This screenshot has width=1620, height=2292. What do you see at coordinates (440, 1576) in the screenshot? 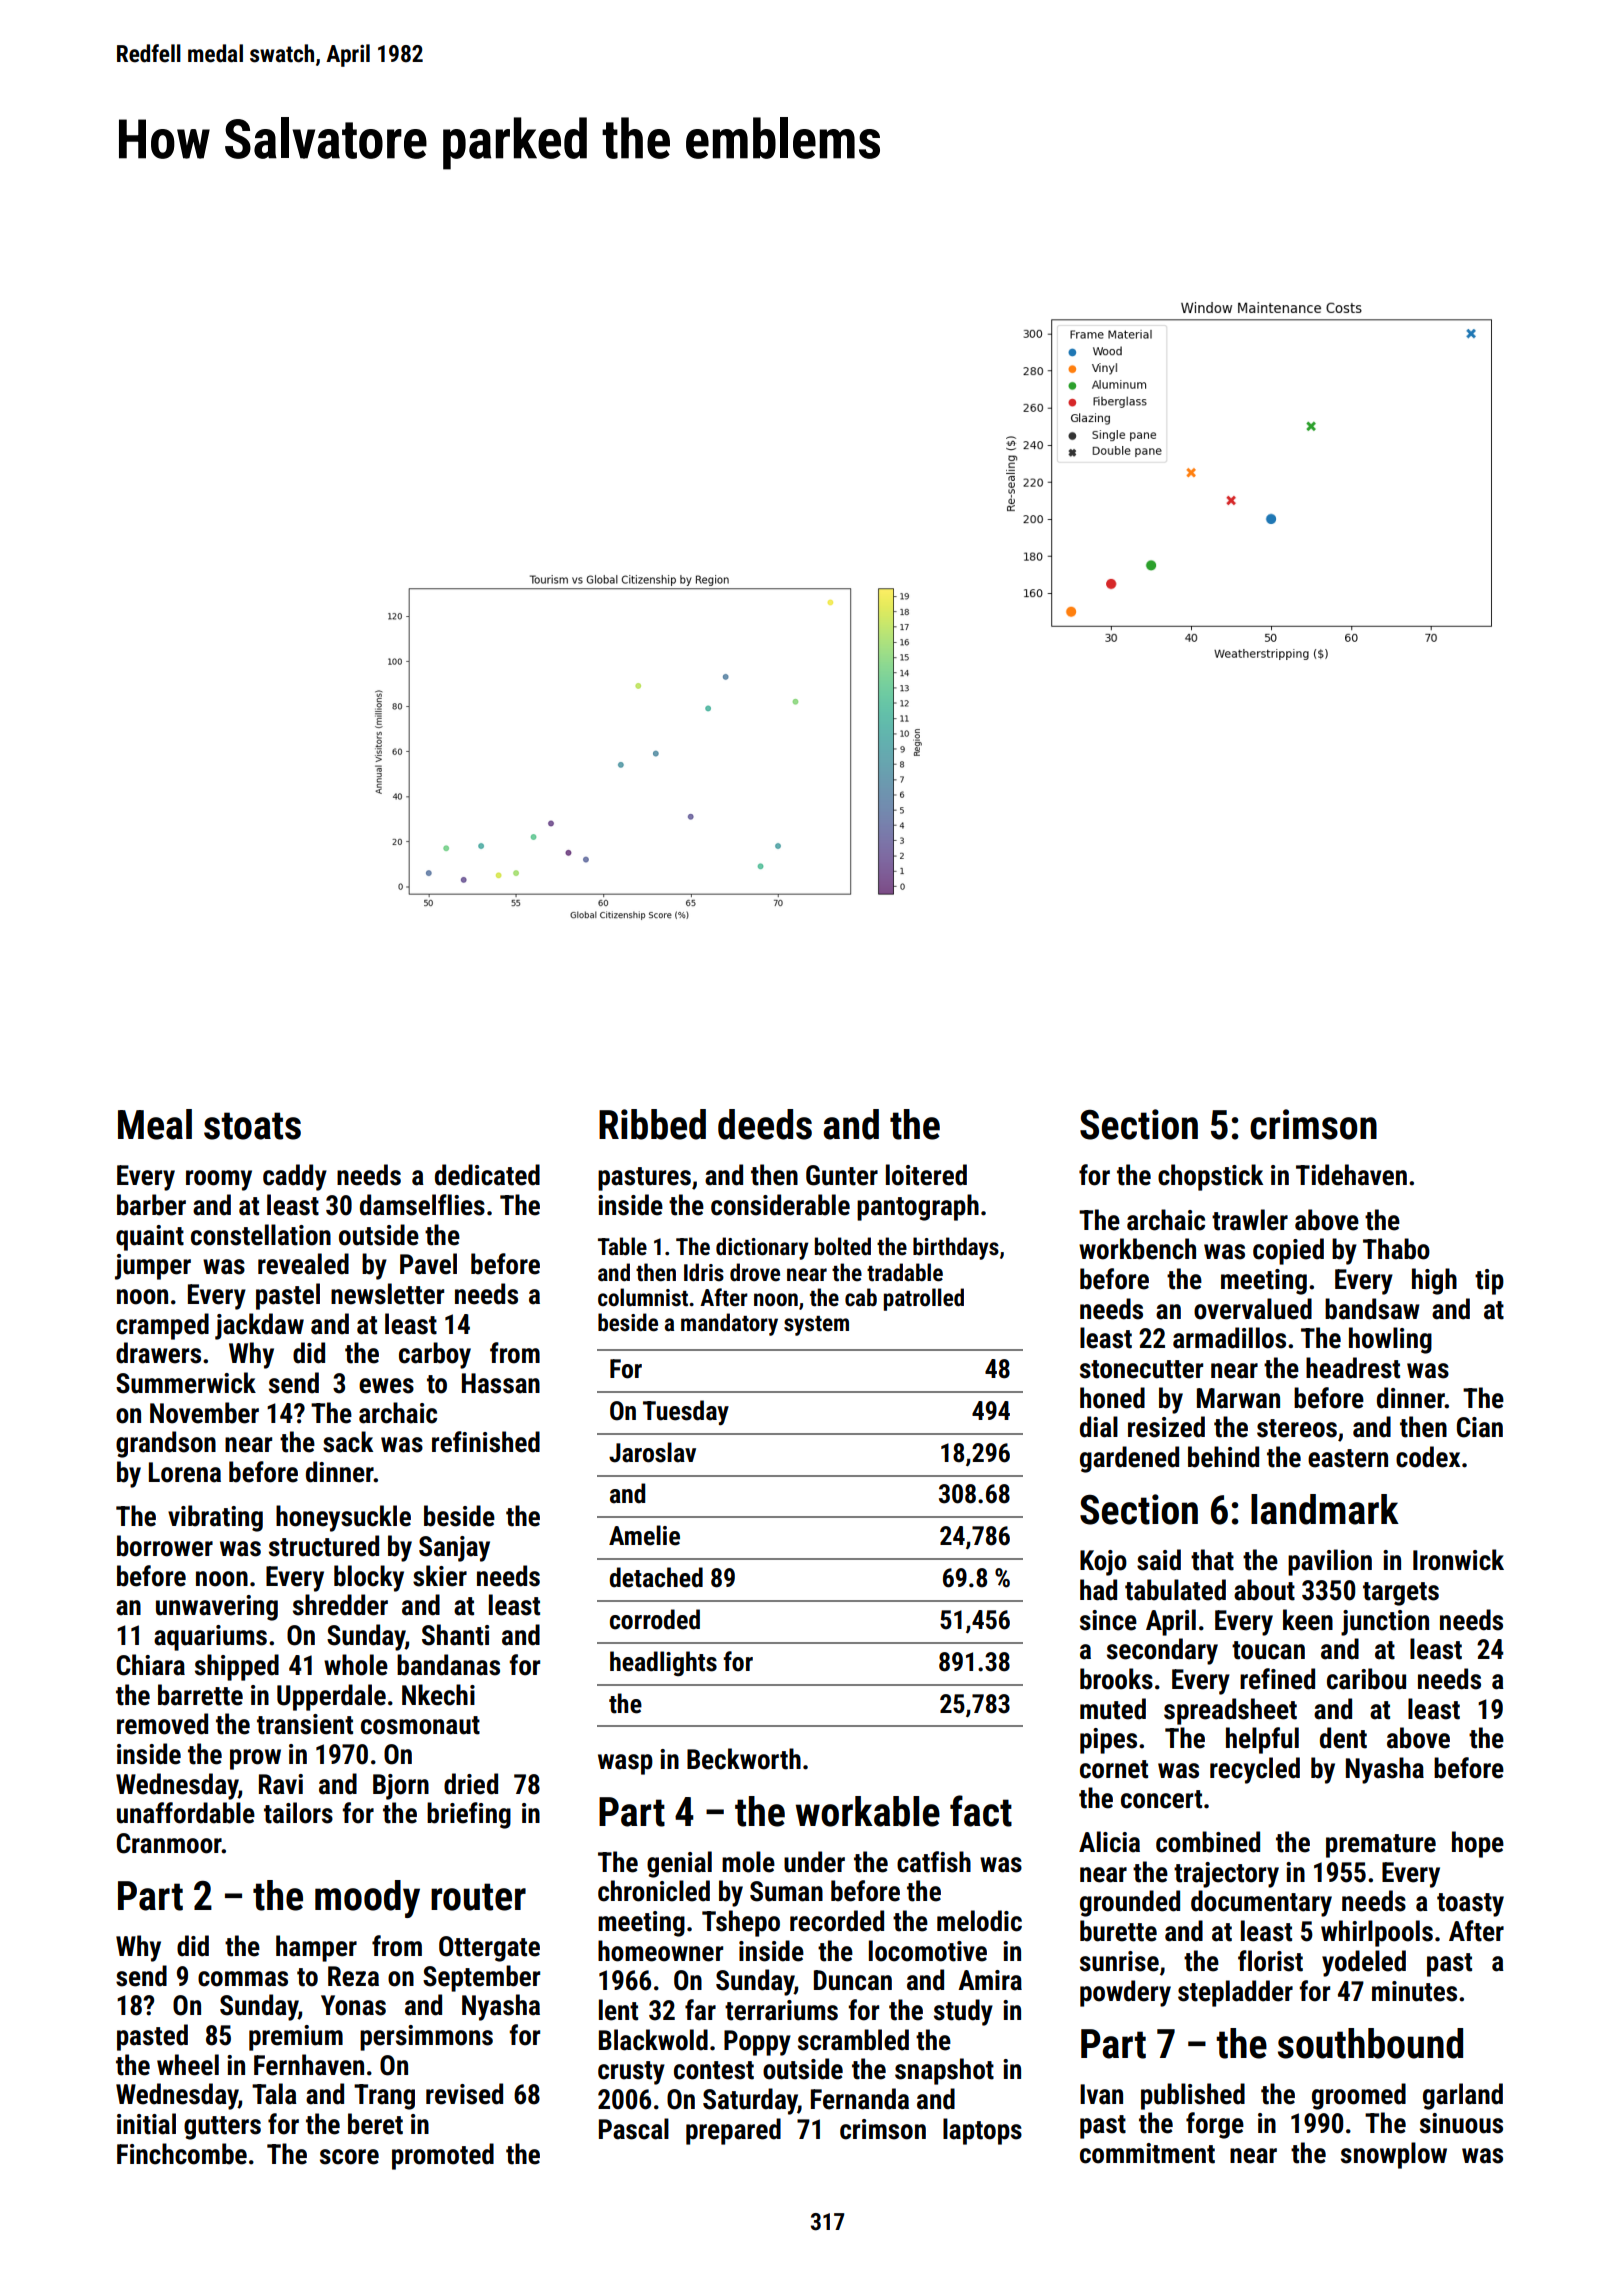
I see `skier` at bounding box center [440, 1576].
